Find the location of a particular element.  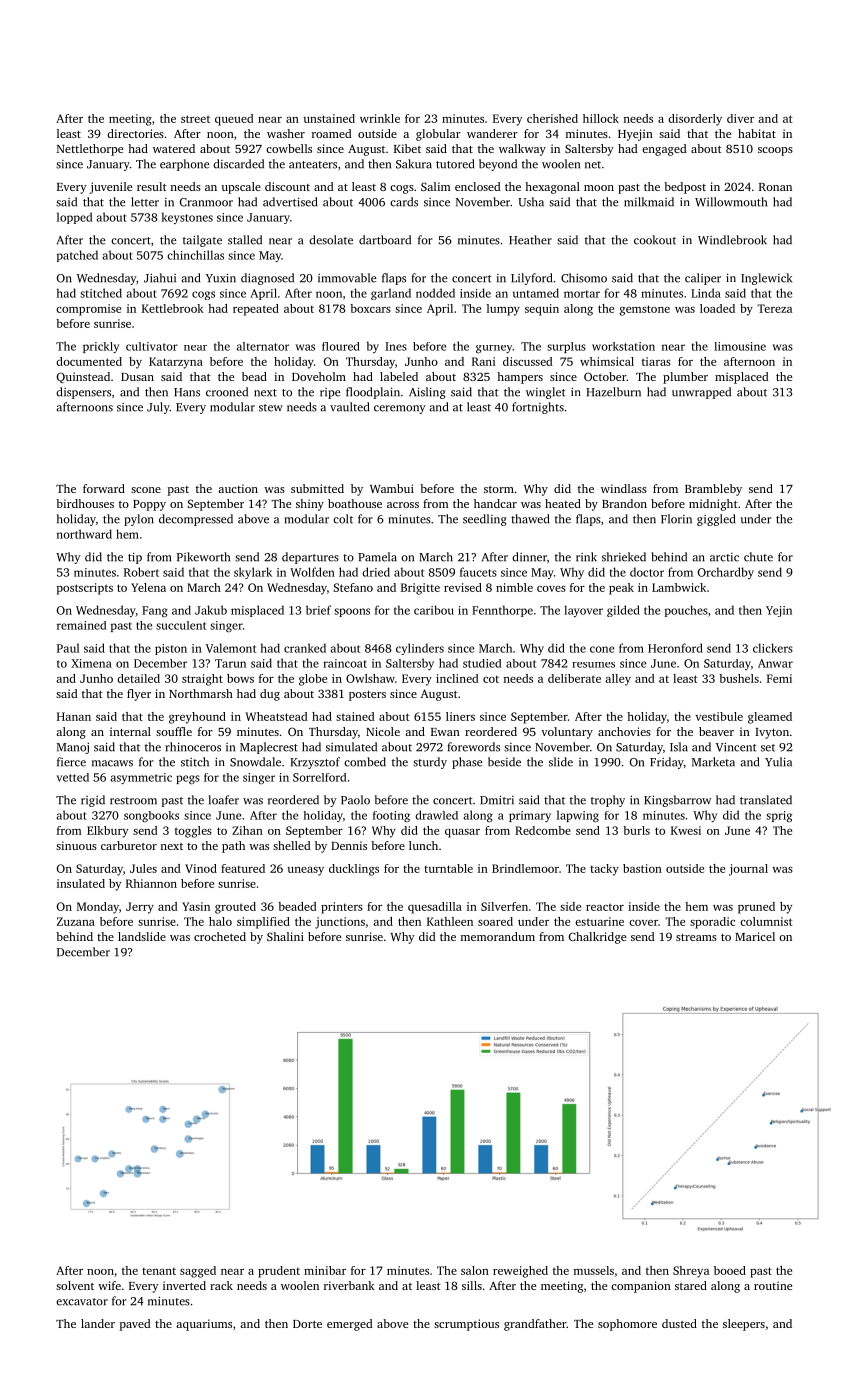

cylinders is located at coordinates (420, 649).
